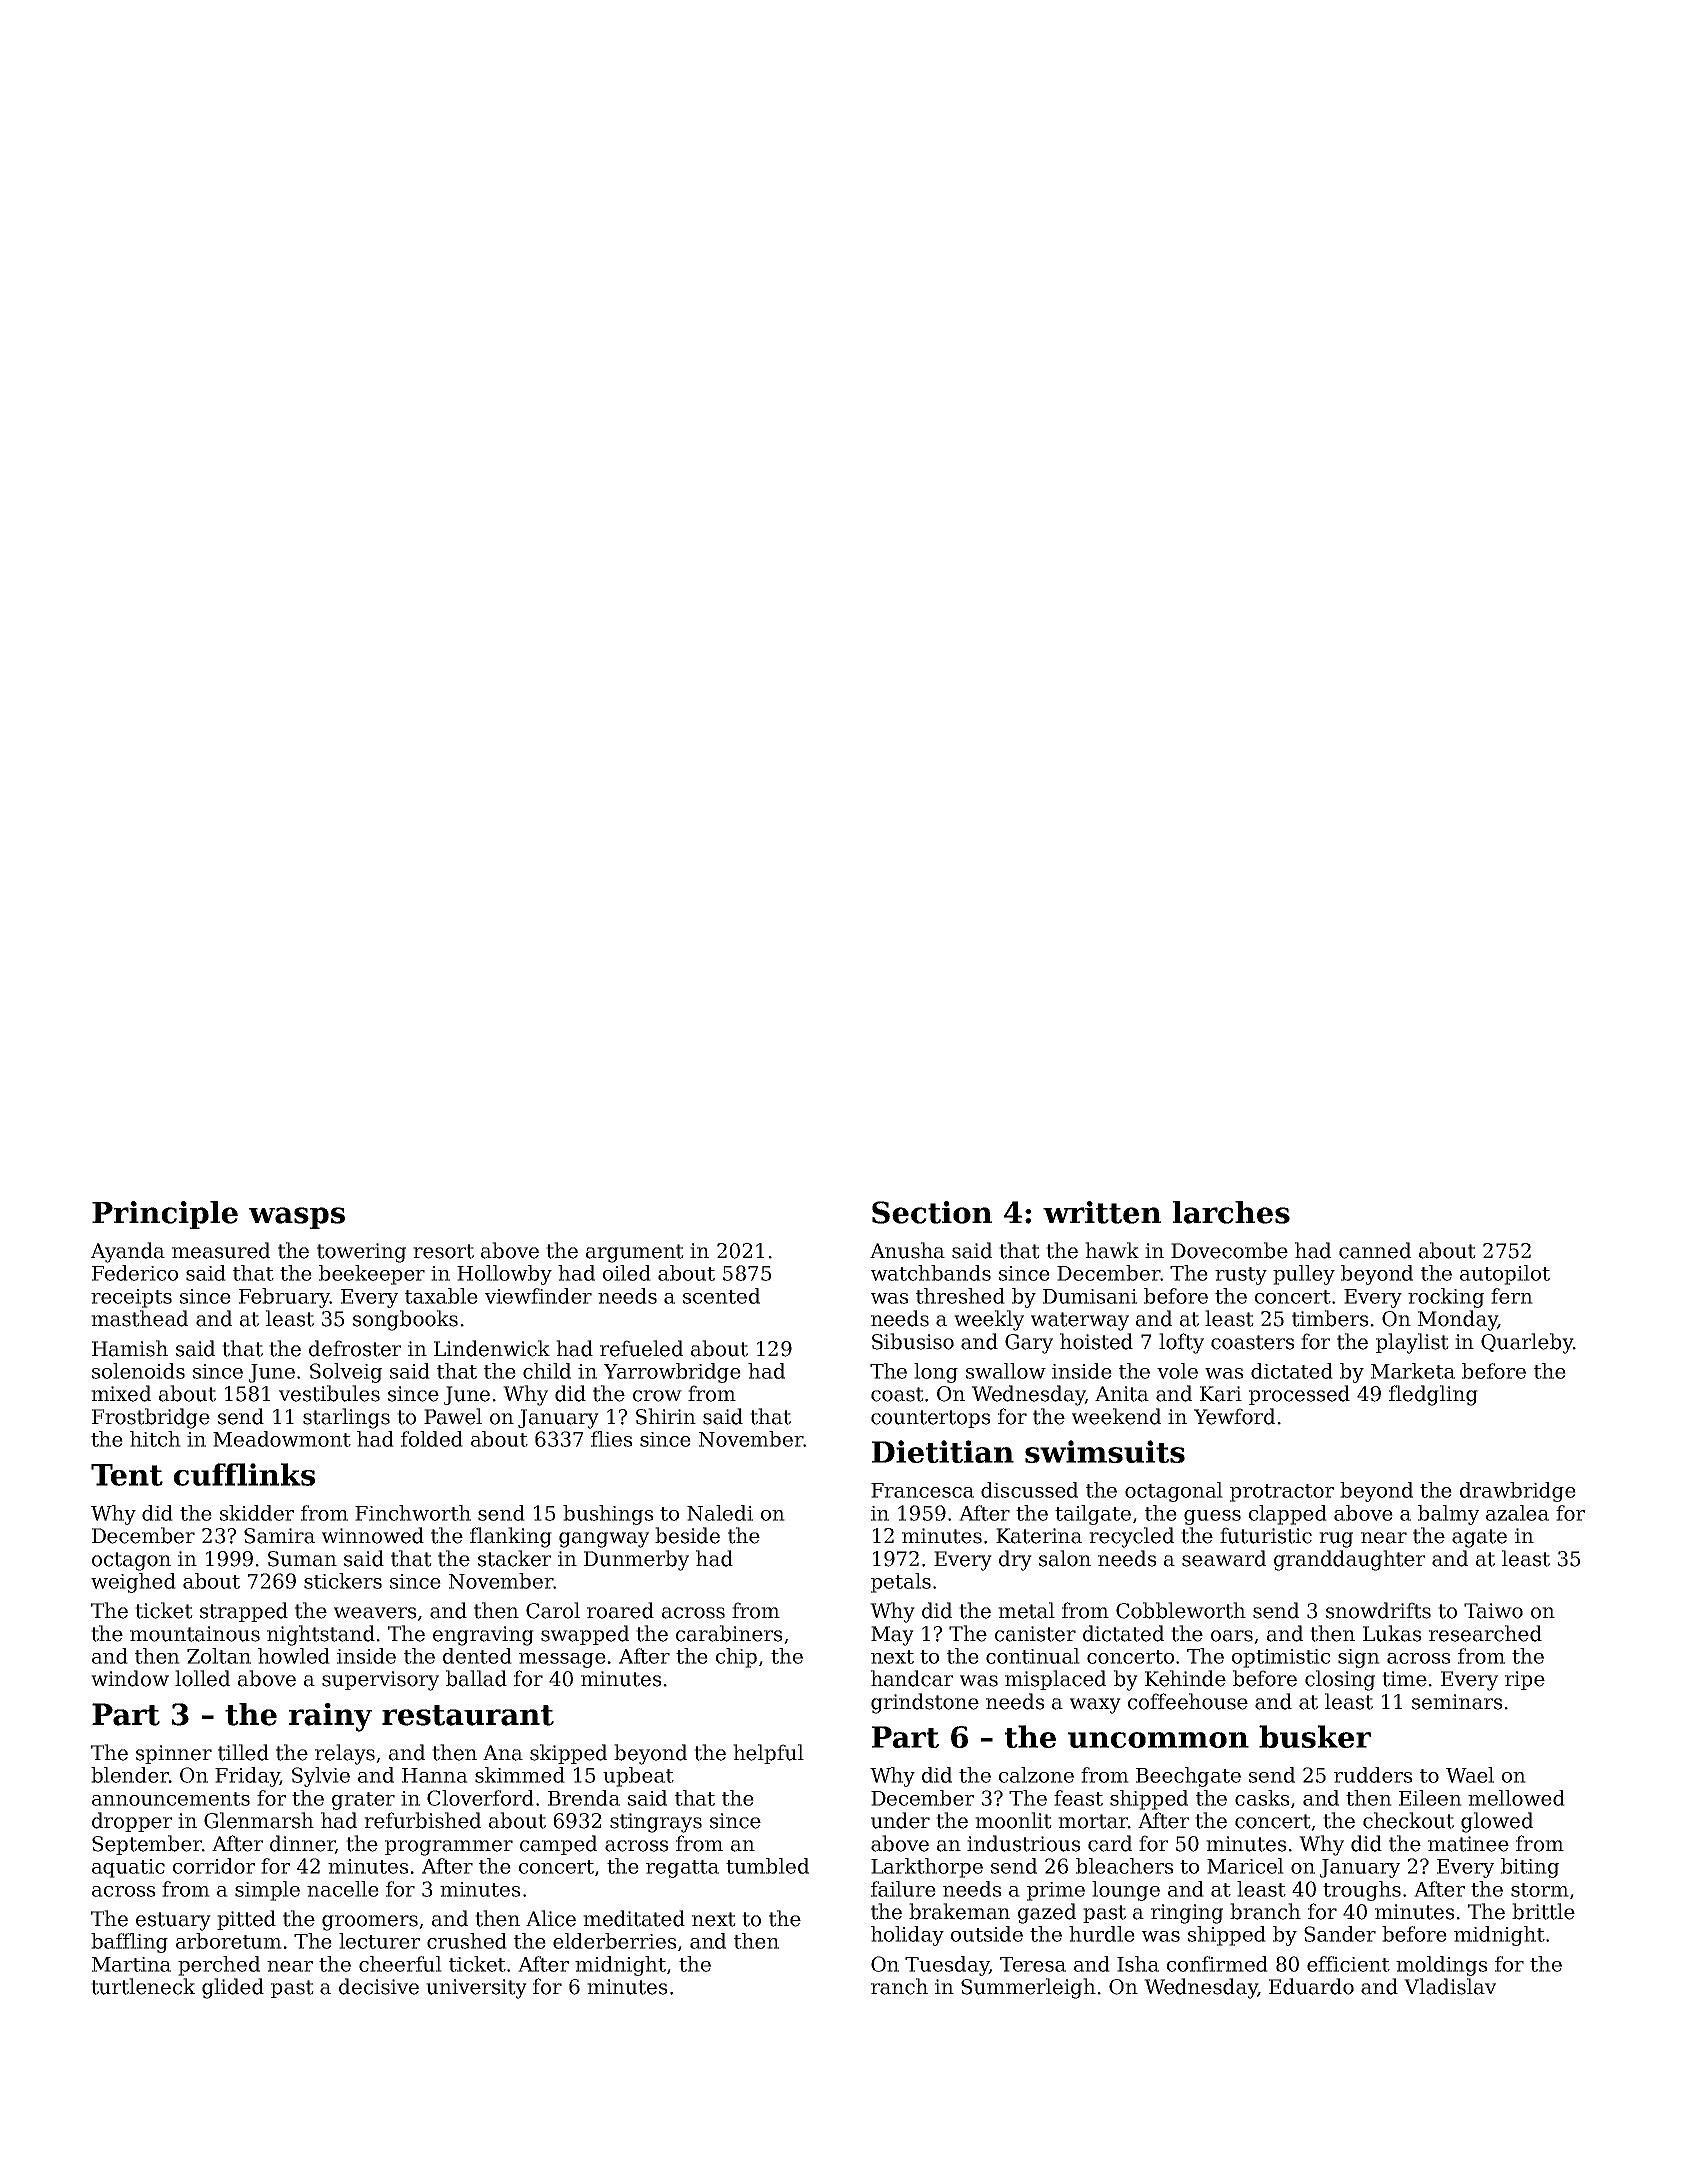  I want to click on glided, so click(233, 1988).
